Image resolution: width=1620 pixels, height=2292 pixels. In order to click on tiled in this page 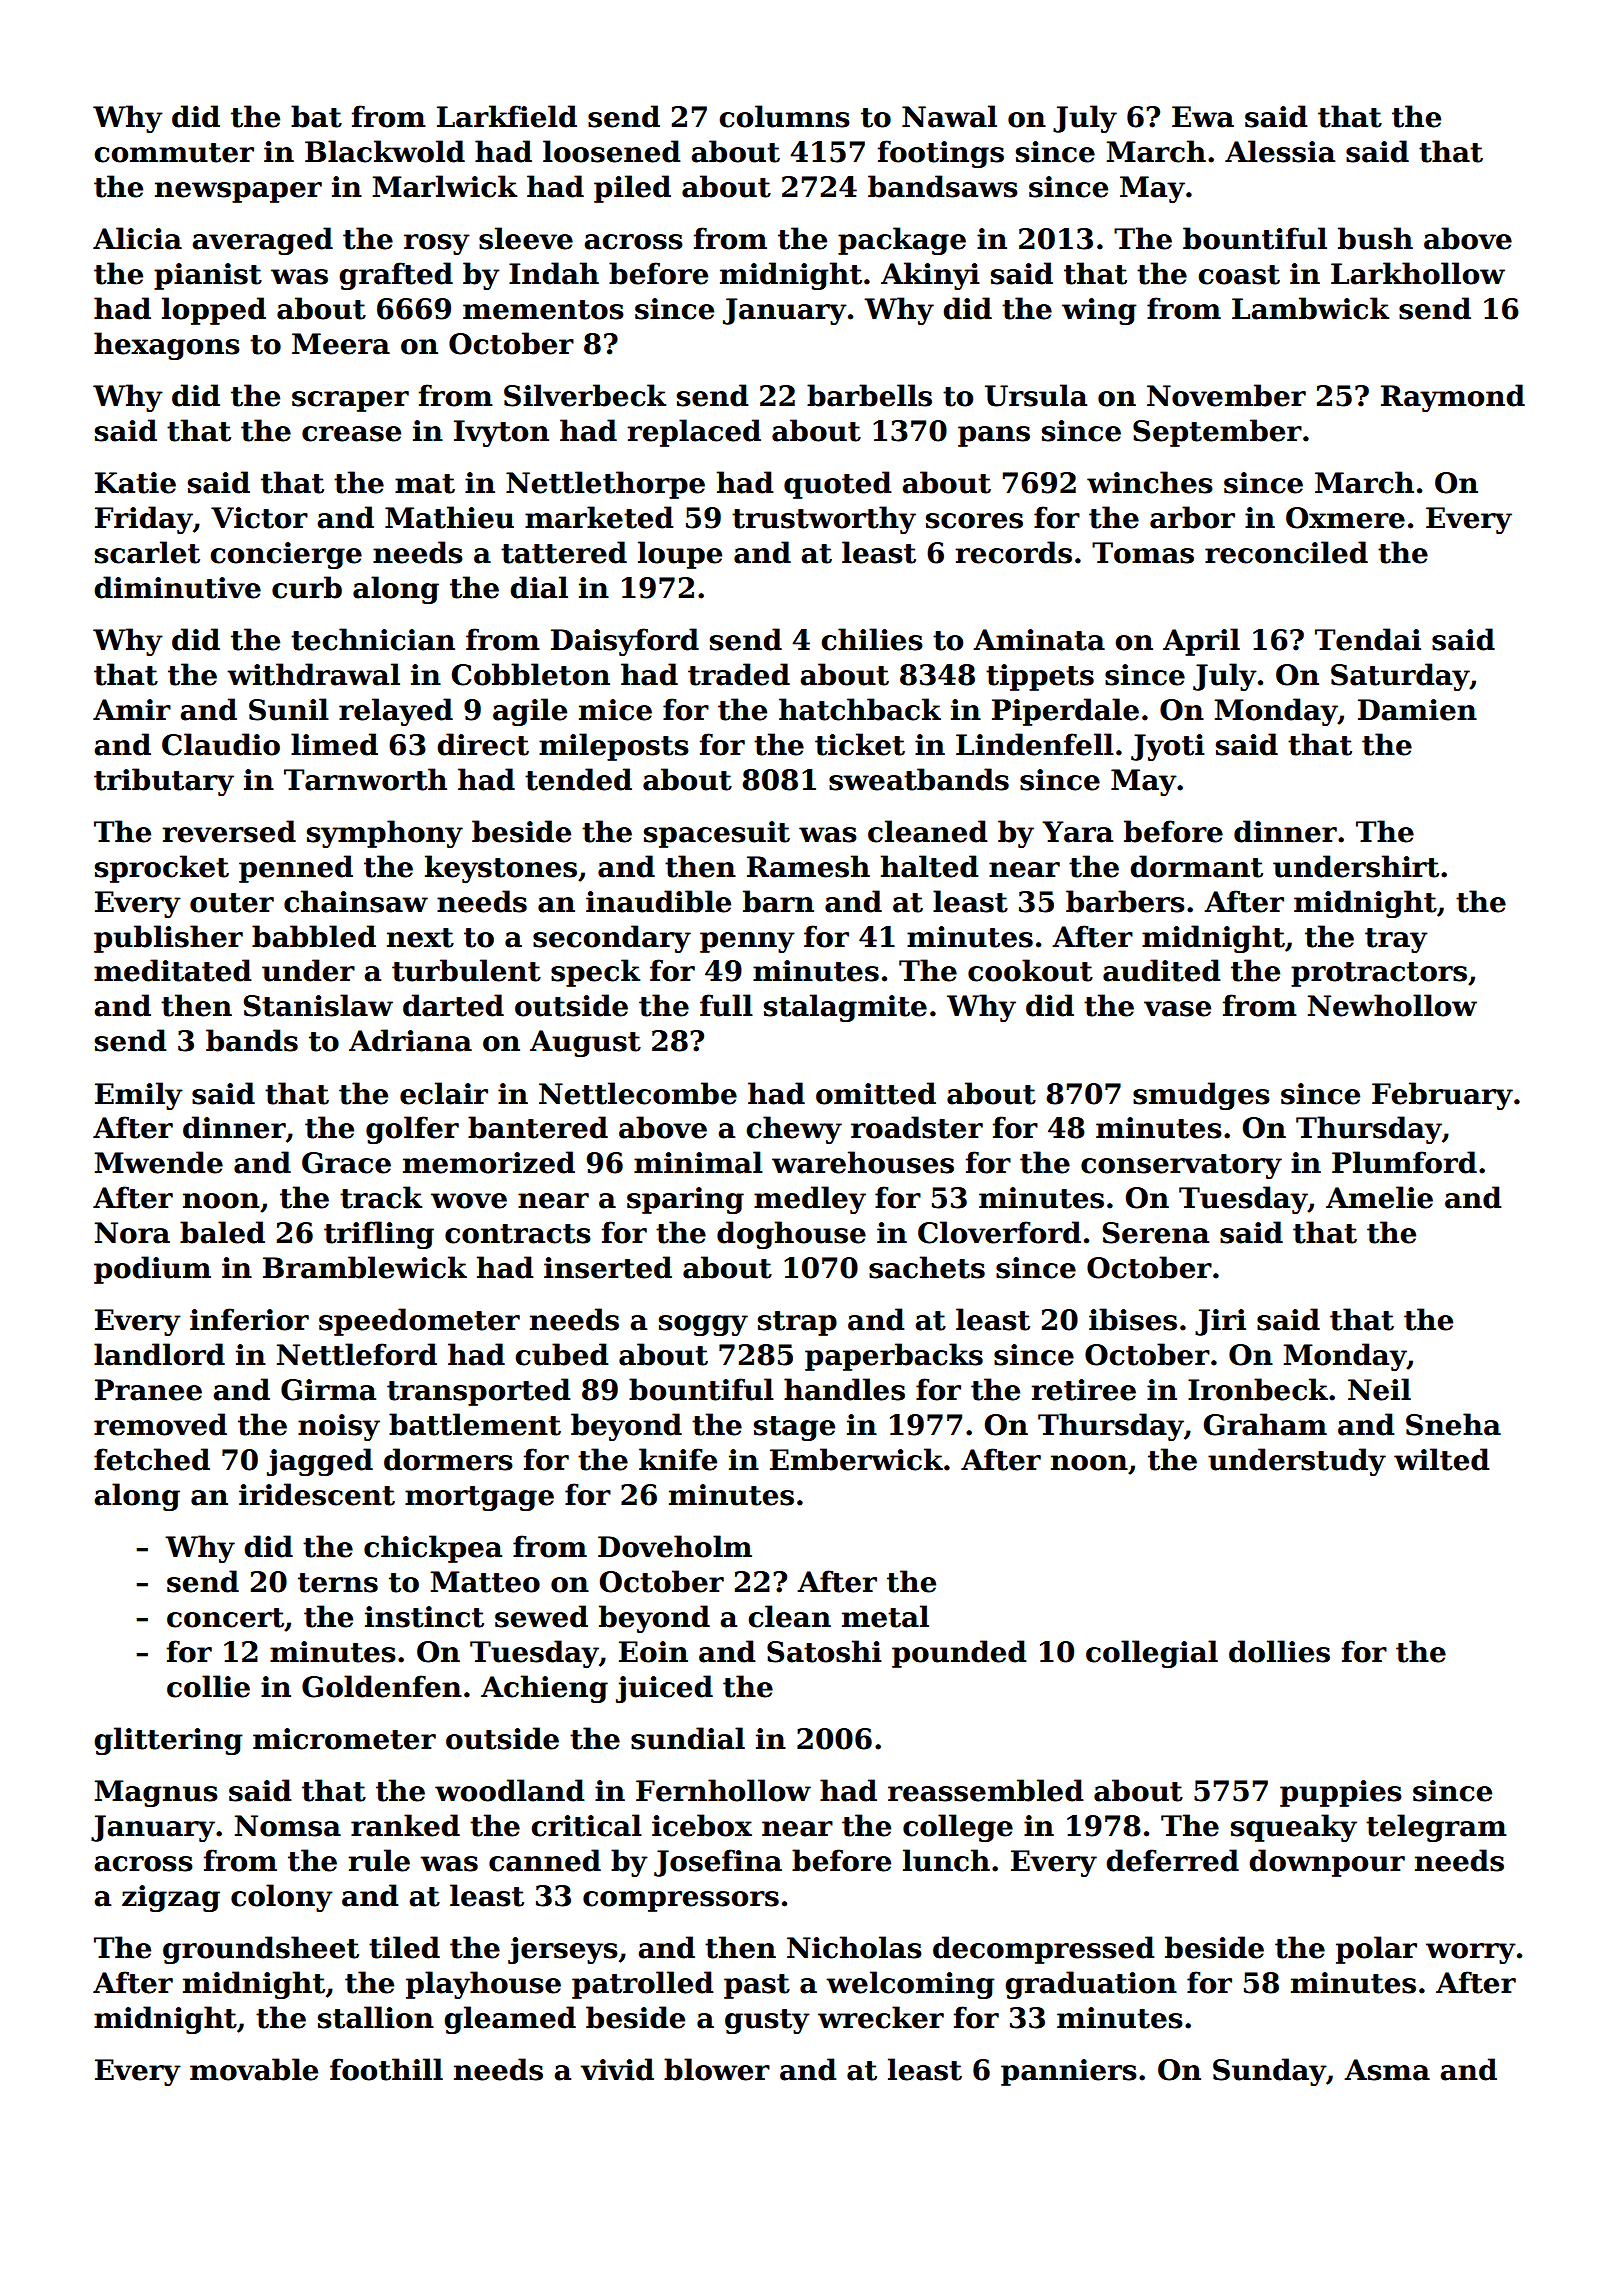, I will do `click(404, 1947)`.
